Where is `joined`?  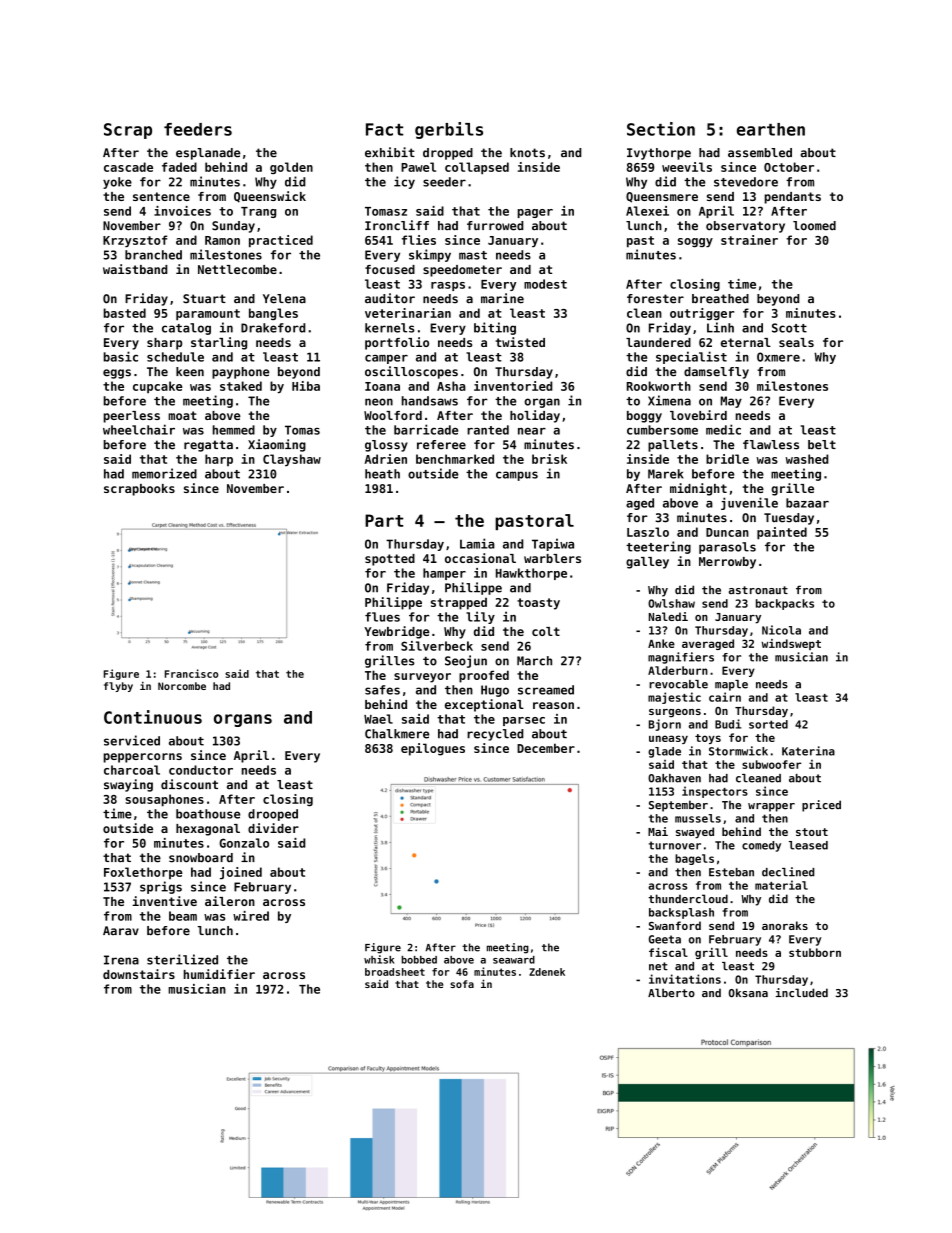 joined is located at coordinates (241, 873).
